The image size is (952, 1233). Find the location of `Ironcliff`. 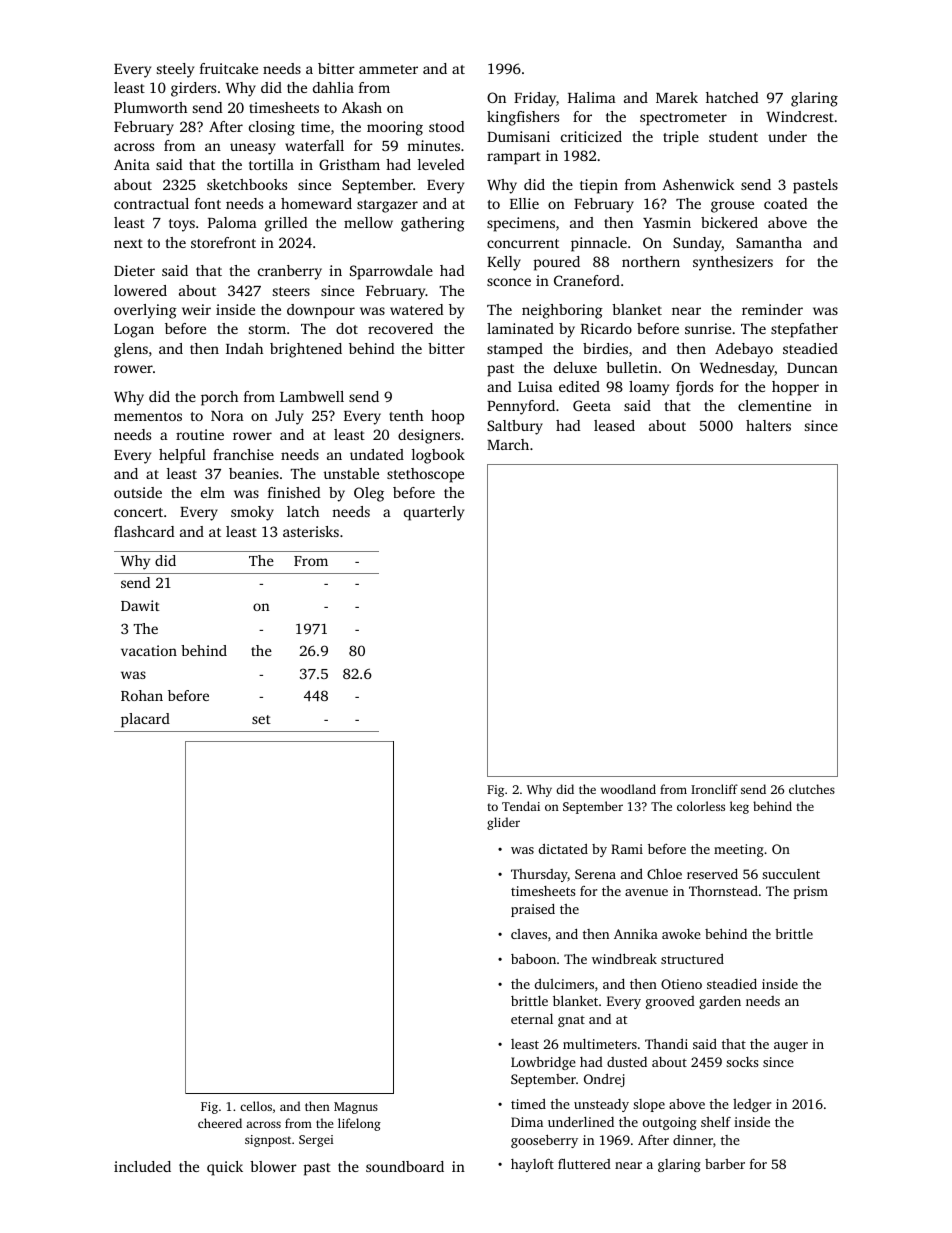

Ironcliff is located at coordinates (714, 789).
